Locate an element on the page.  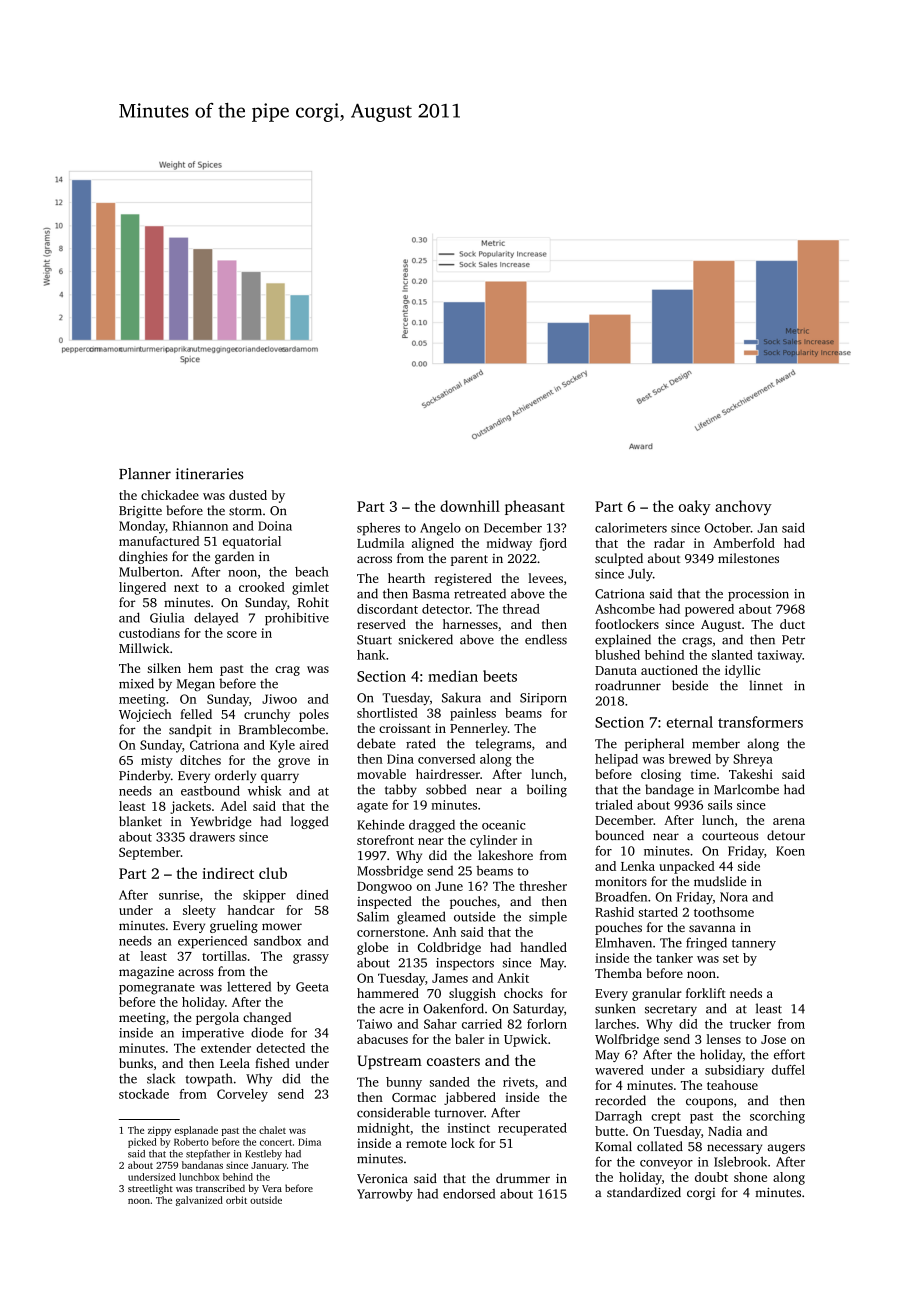
Ashcombe is located at coordinates (625, 609).
